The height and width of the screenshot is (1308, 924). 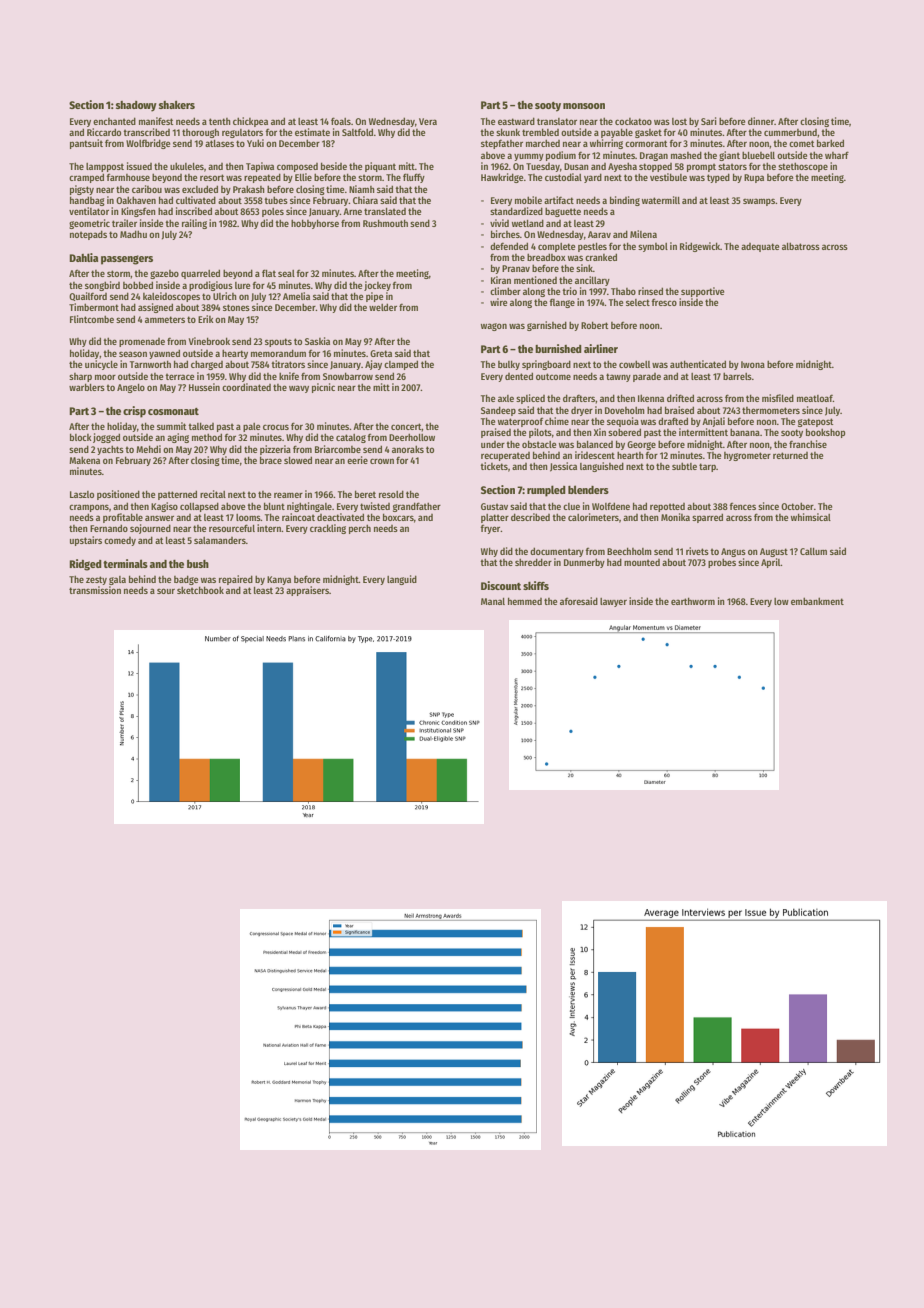 I want to click on dinner, so click(x=761, y=121).
